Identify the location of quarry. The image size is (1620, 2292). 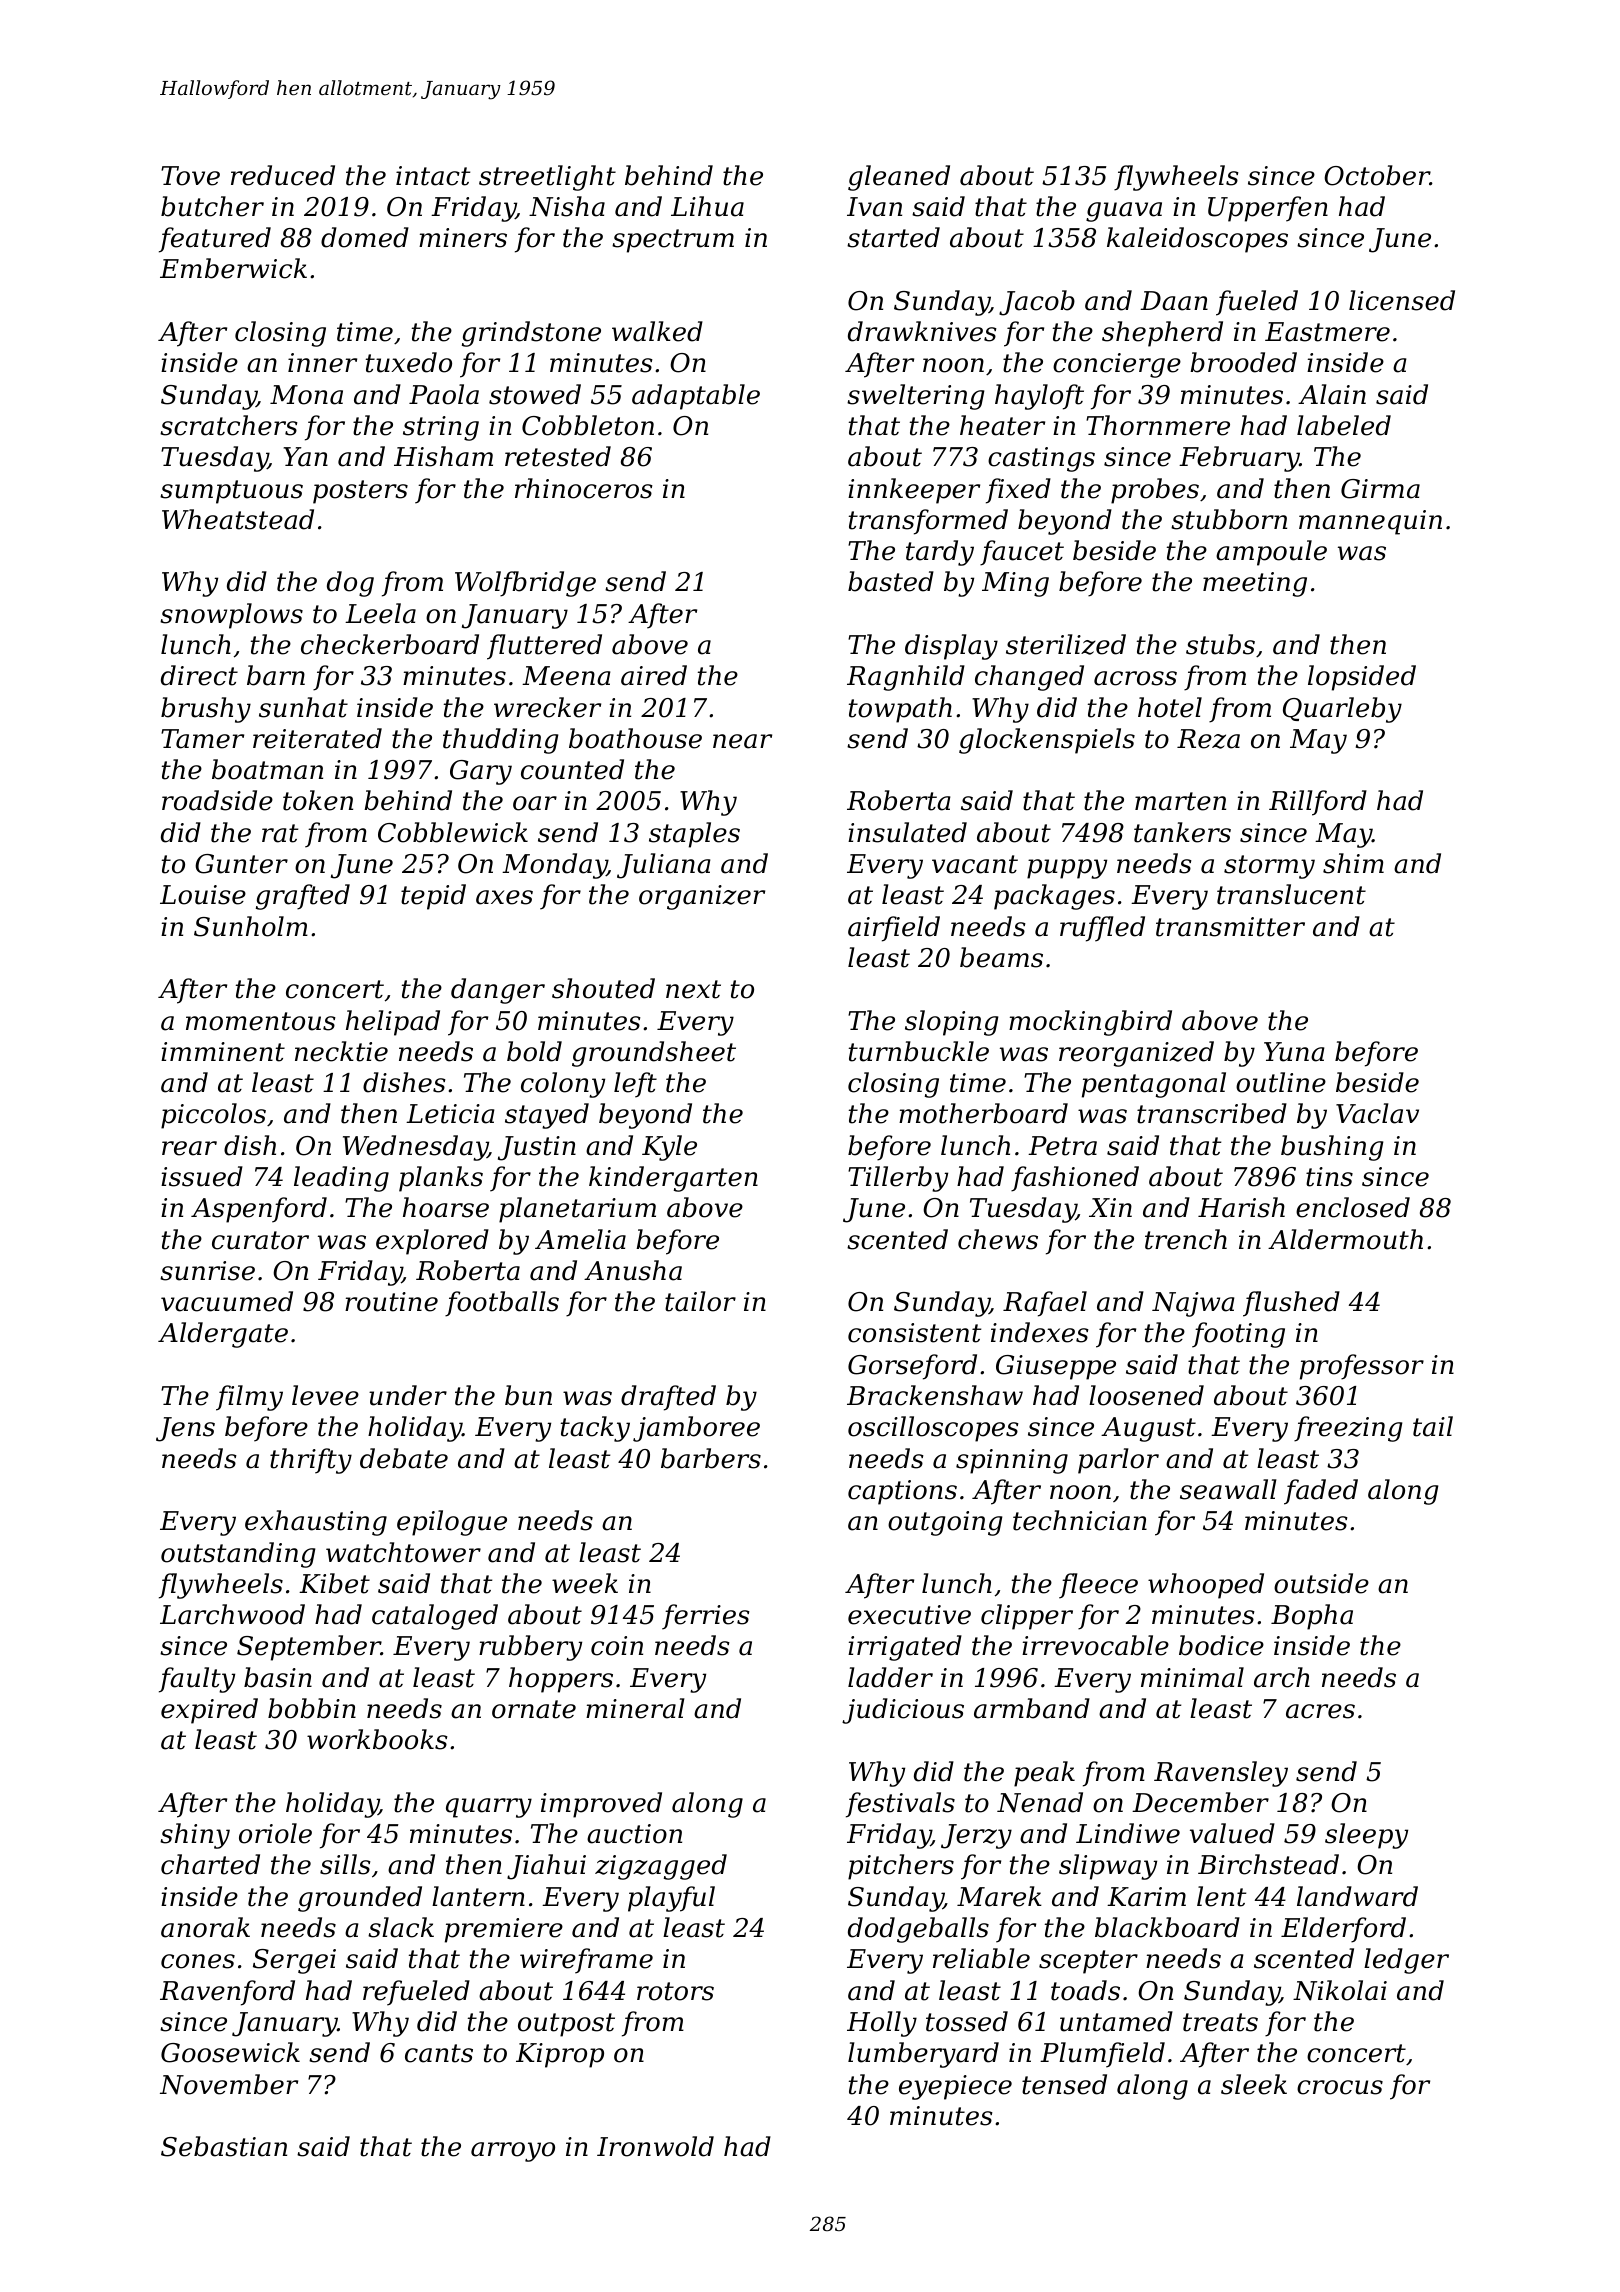
(489, 1808).
